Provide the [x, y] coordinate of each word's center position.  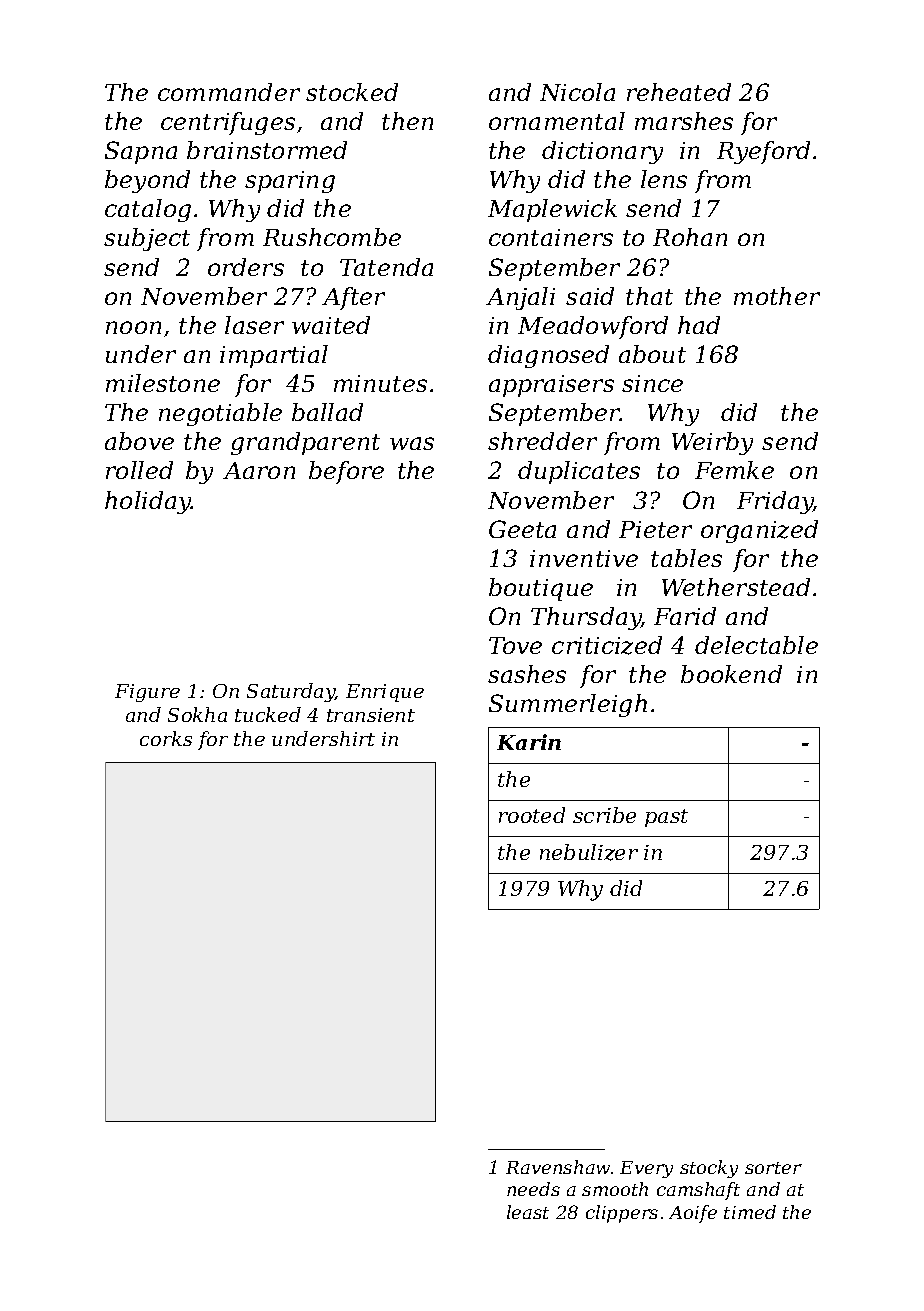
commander [229, 92]
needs [533, 1189]
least [528, 1212]
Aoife [693, 1214]
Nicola [577, 92]
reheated [679, 92]
